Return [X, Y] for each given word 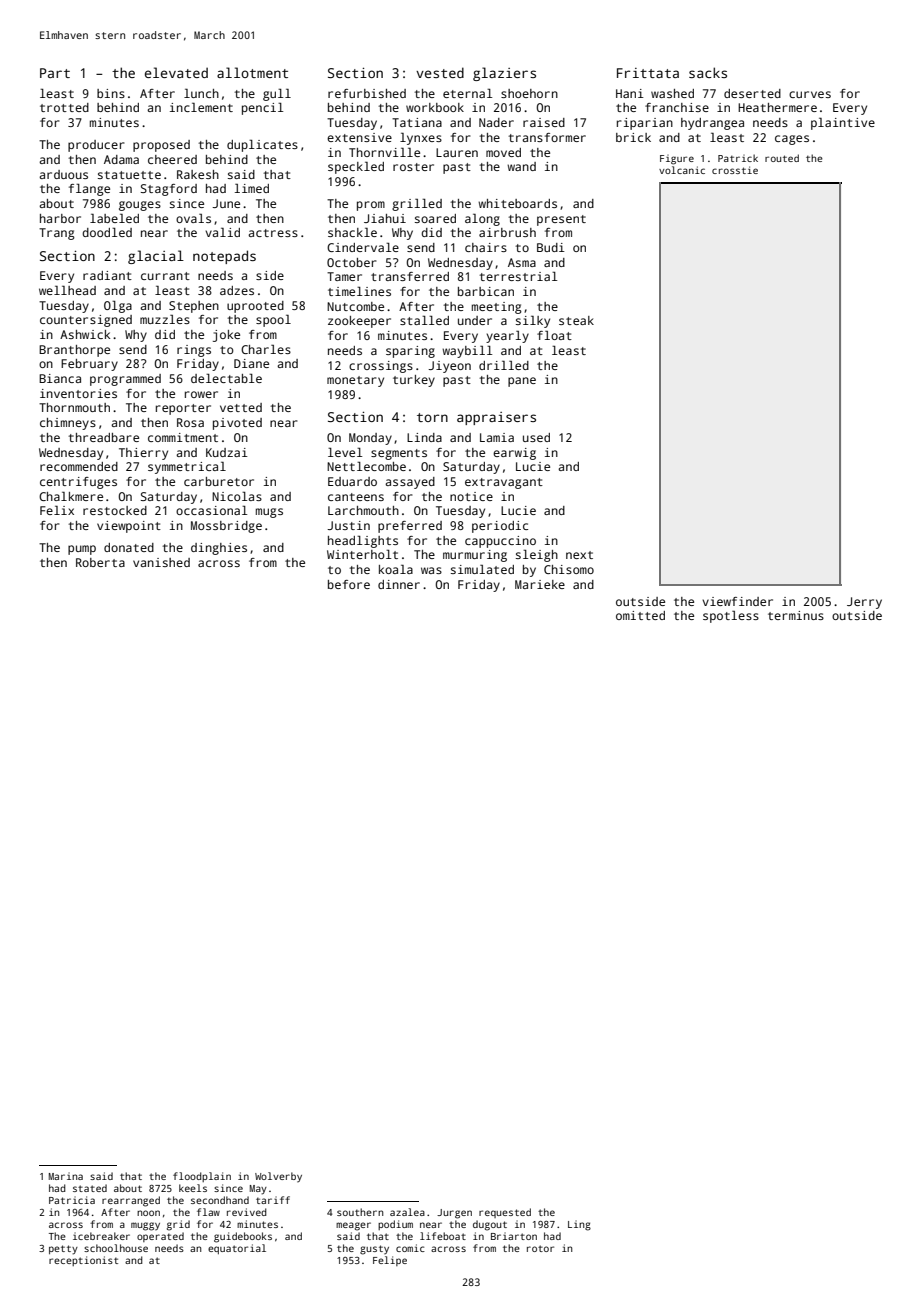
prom [371, 206]
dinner [399, 584]
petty [63, 1250]
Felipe [390, 1261]
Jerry [864, 603]
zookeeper [359, 322]
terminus [796, 615]
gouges [140, 206]
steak [576, 320]
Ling [579, 1225]
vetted [241, 407]
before [349, 584]
